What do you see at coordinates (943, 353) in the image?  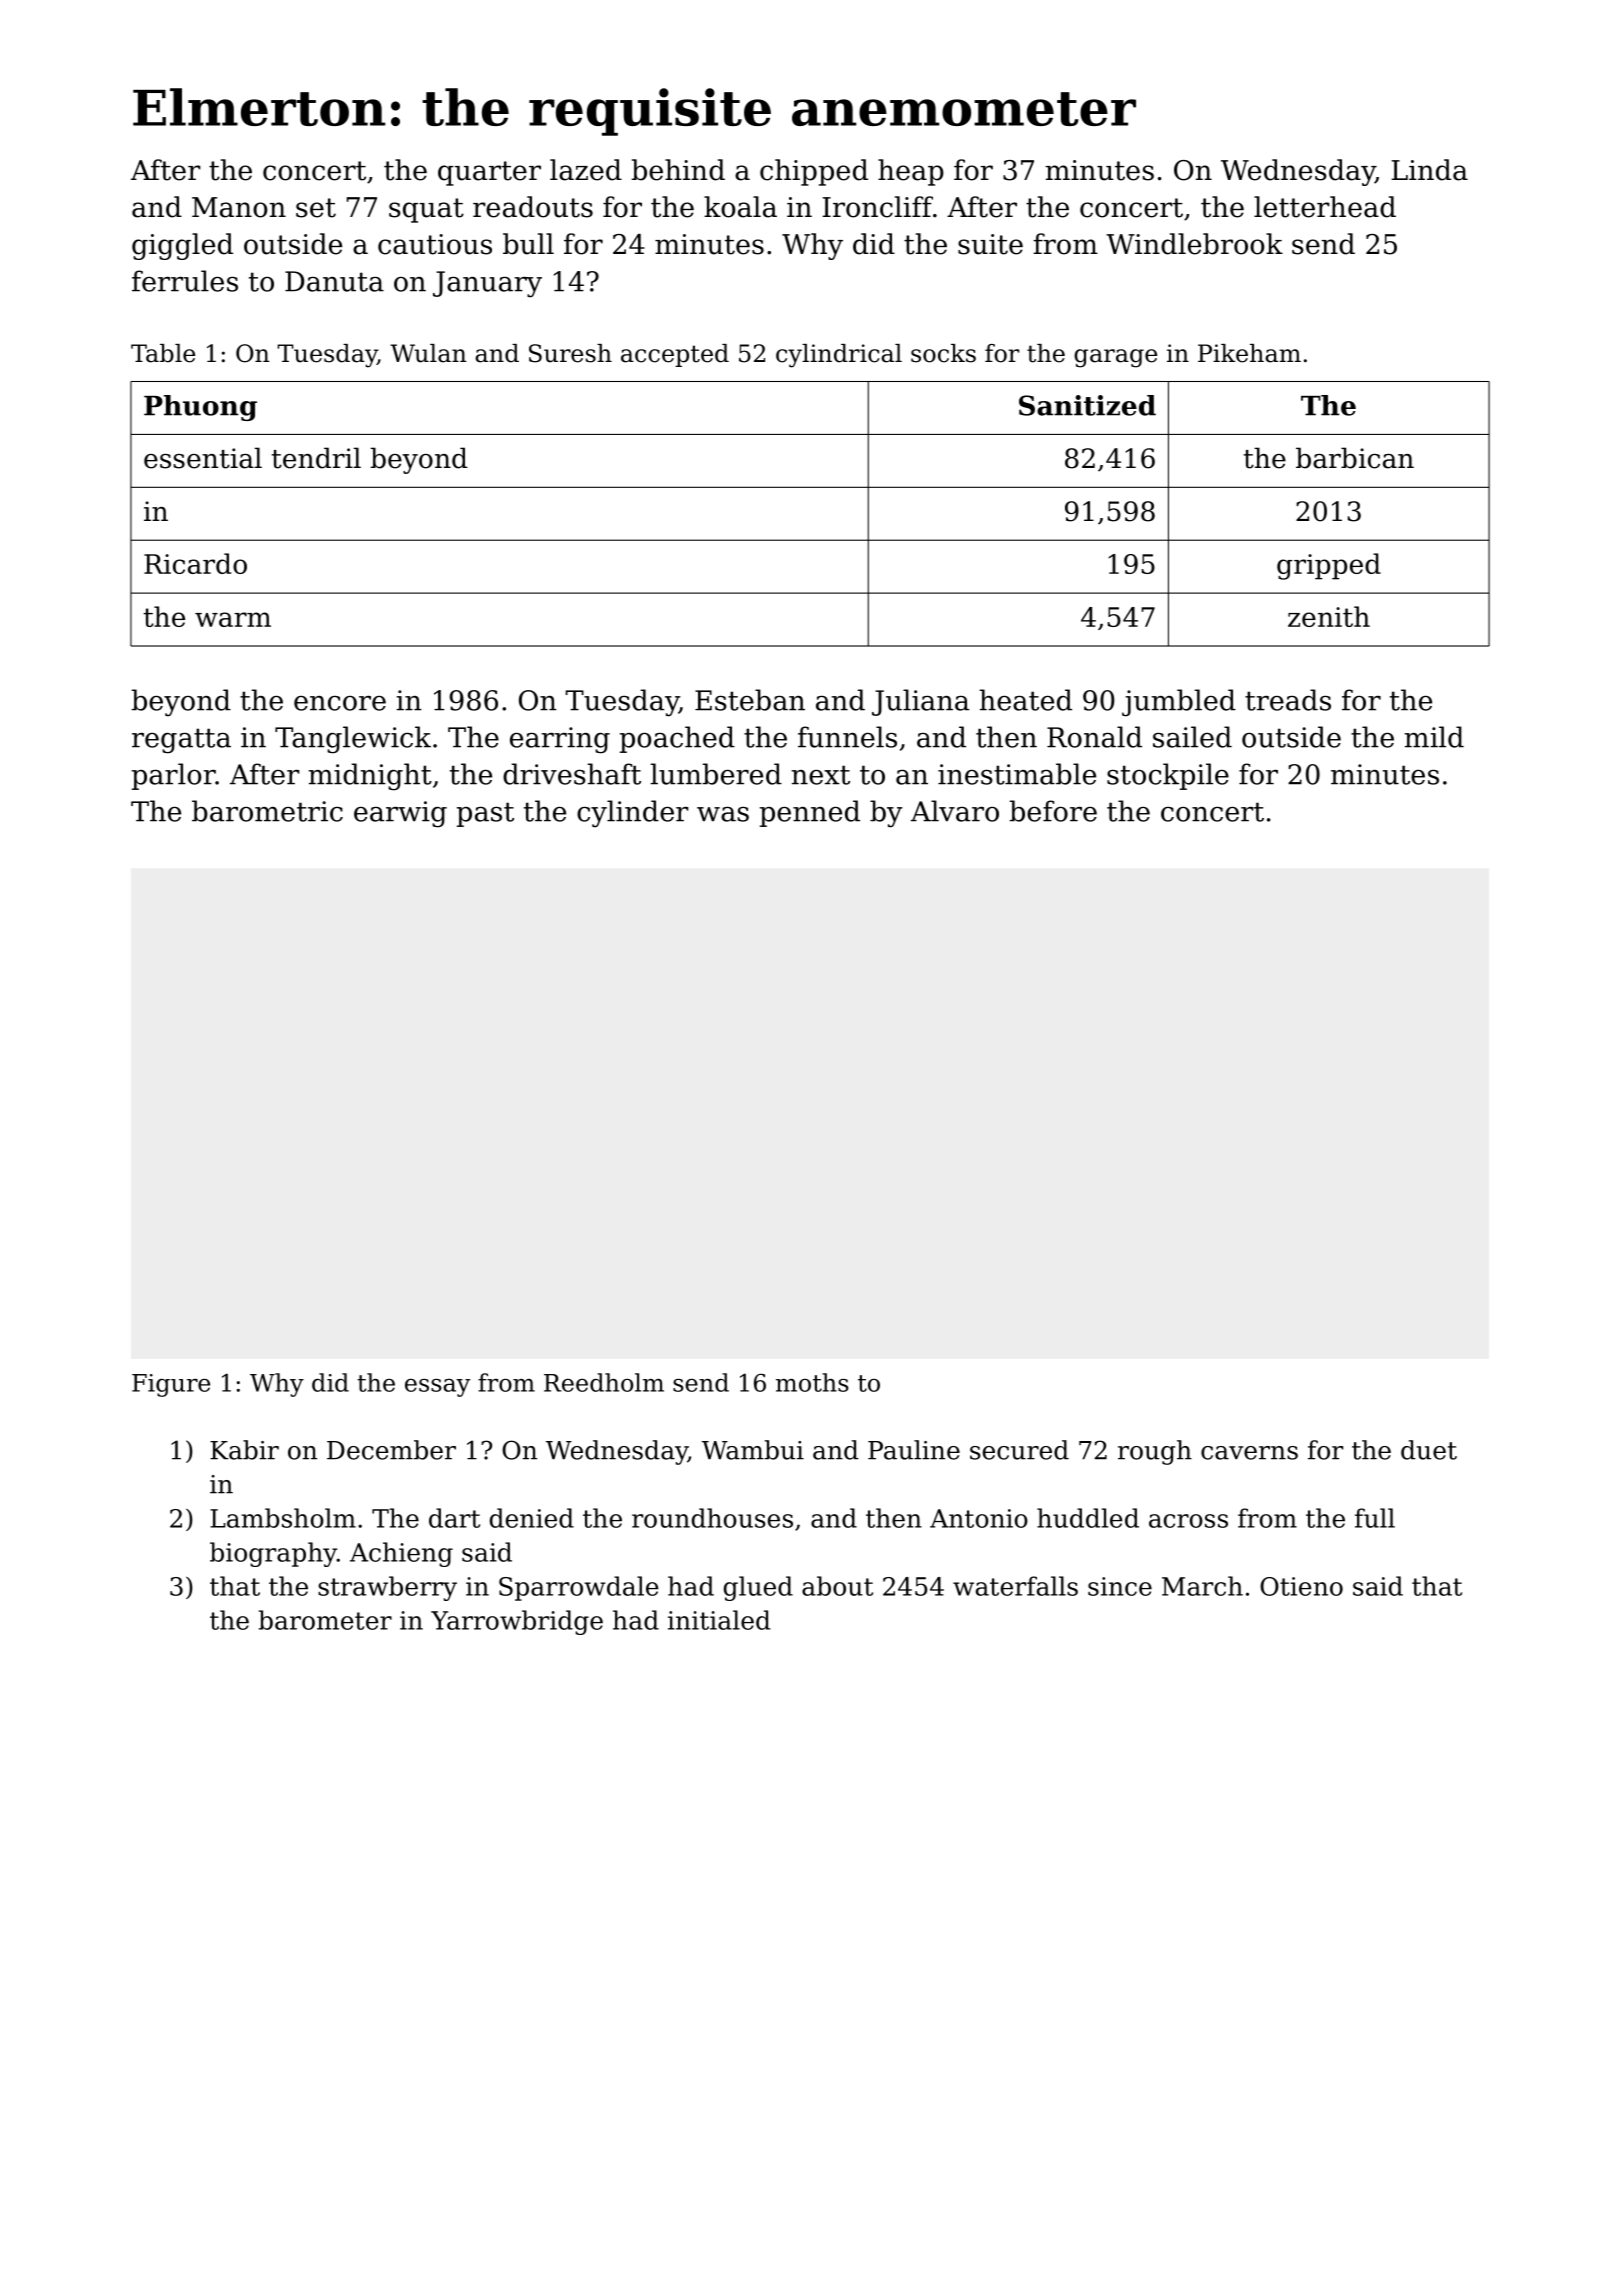 I see `socks` at bounding box center [943, 353].
